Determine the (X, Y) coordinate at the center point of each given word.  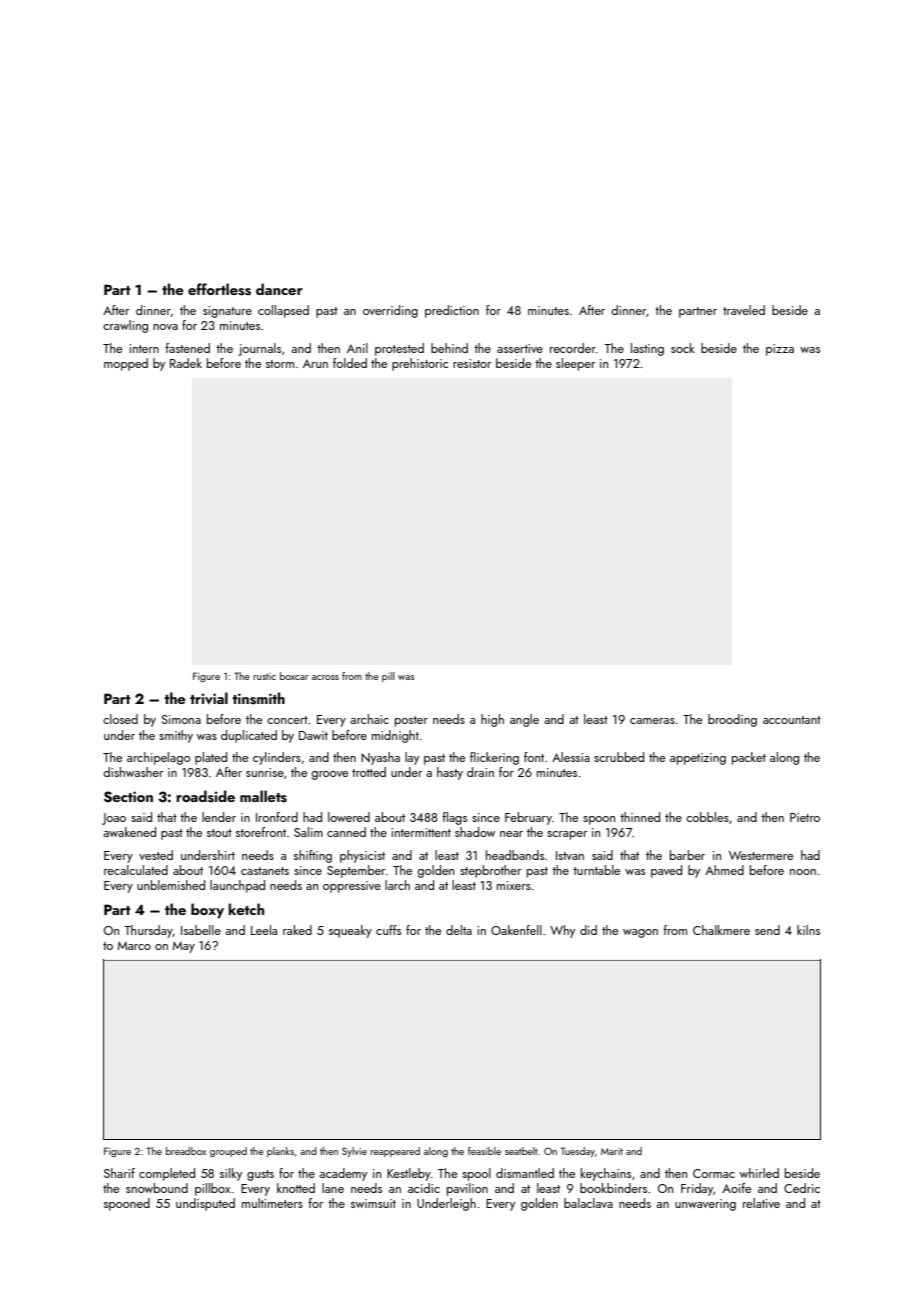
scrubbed (619, 757)
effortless (219, 289)
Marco (134, 946)
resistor (472, 363)
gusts (260, 1175)
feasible (484, 1151)
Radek (186, 363)
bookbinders (613, 1188)
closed (120, 719)
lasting (647, 349)
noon (803, 872)
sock (683, 348)
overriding (390, 311)
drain (480, 772)
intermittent (421, 832)
